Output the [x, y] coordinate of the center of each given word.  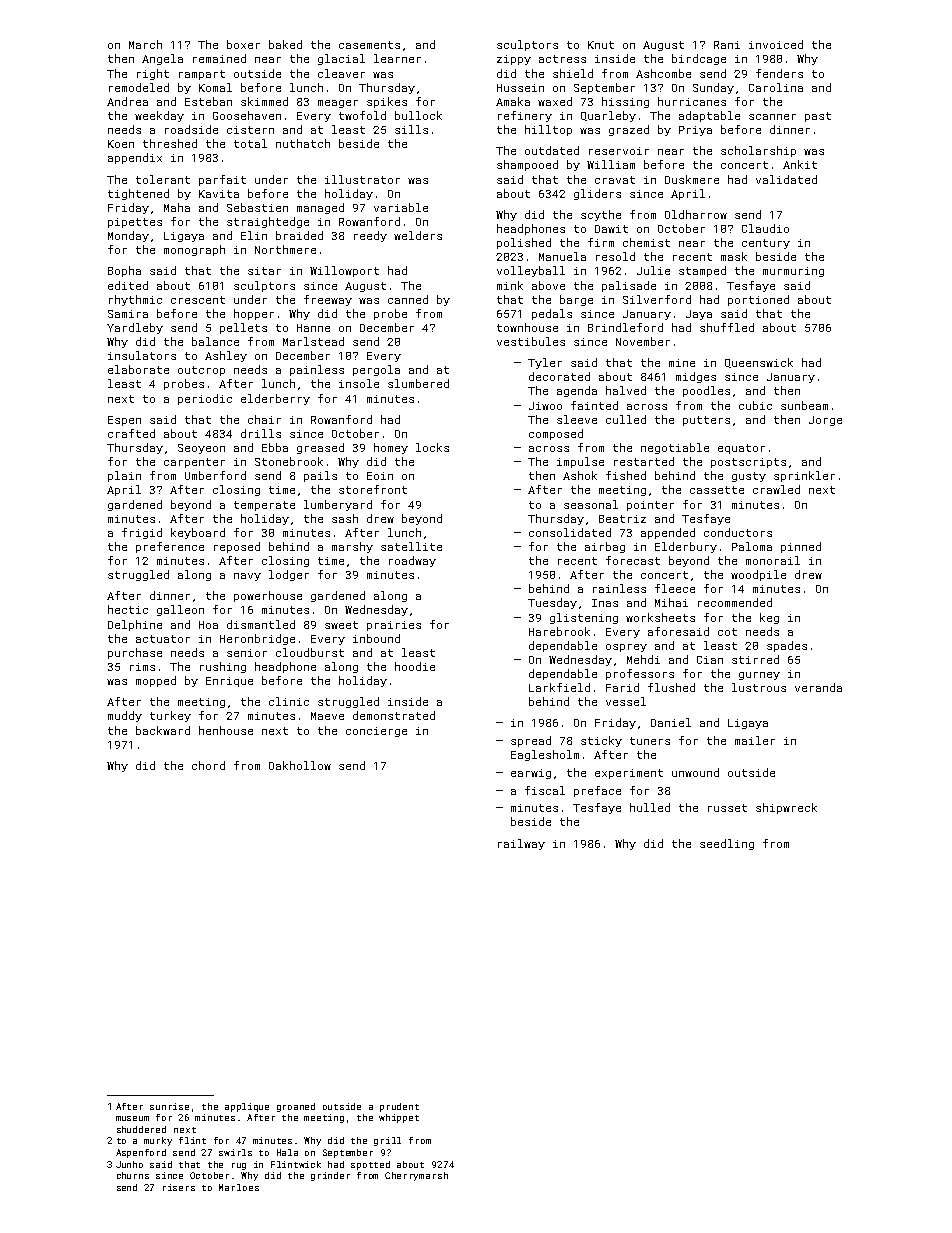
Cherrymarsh [416, 1176]
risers [179, 1187]
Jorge [825, 421]
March [145, 44]
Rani [727, 45]
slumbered [418, 383]
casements [369, 45]
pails [320, 476]
